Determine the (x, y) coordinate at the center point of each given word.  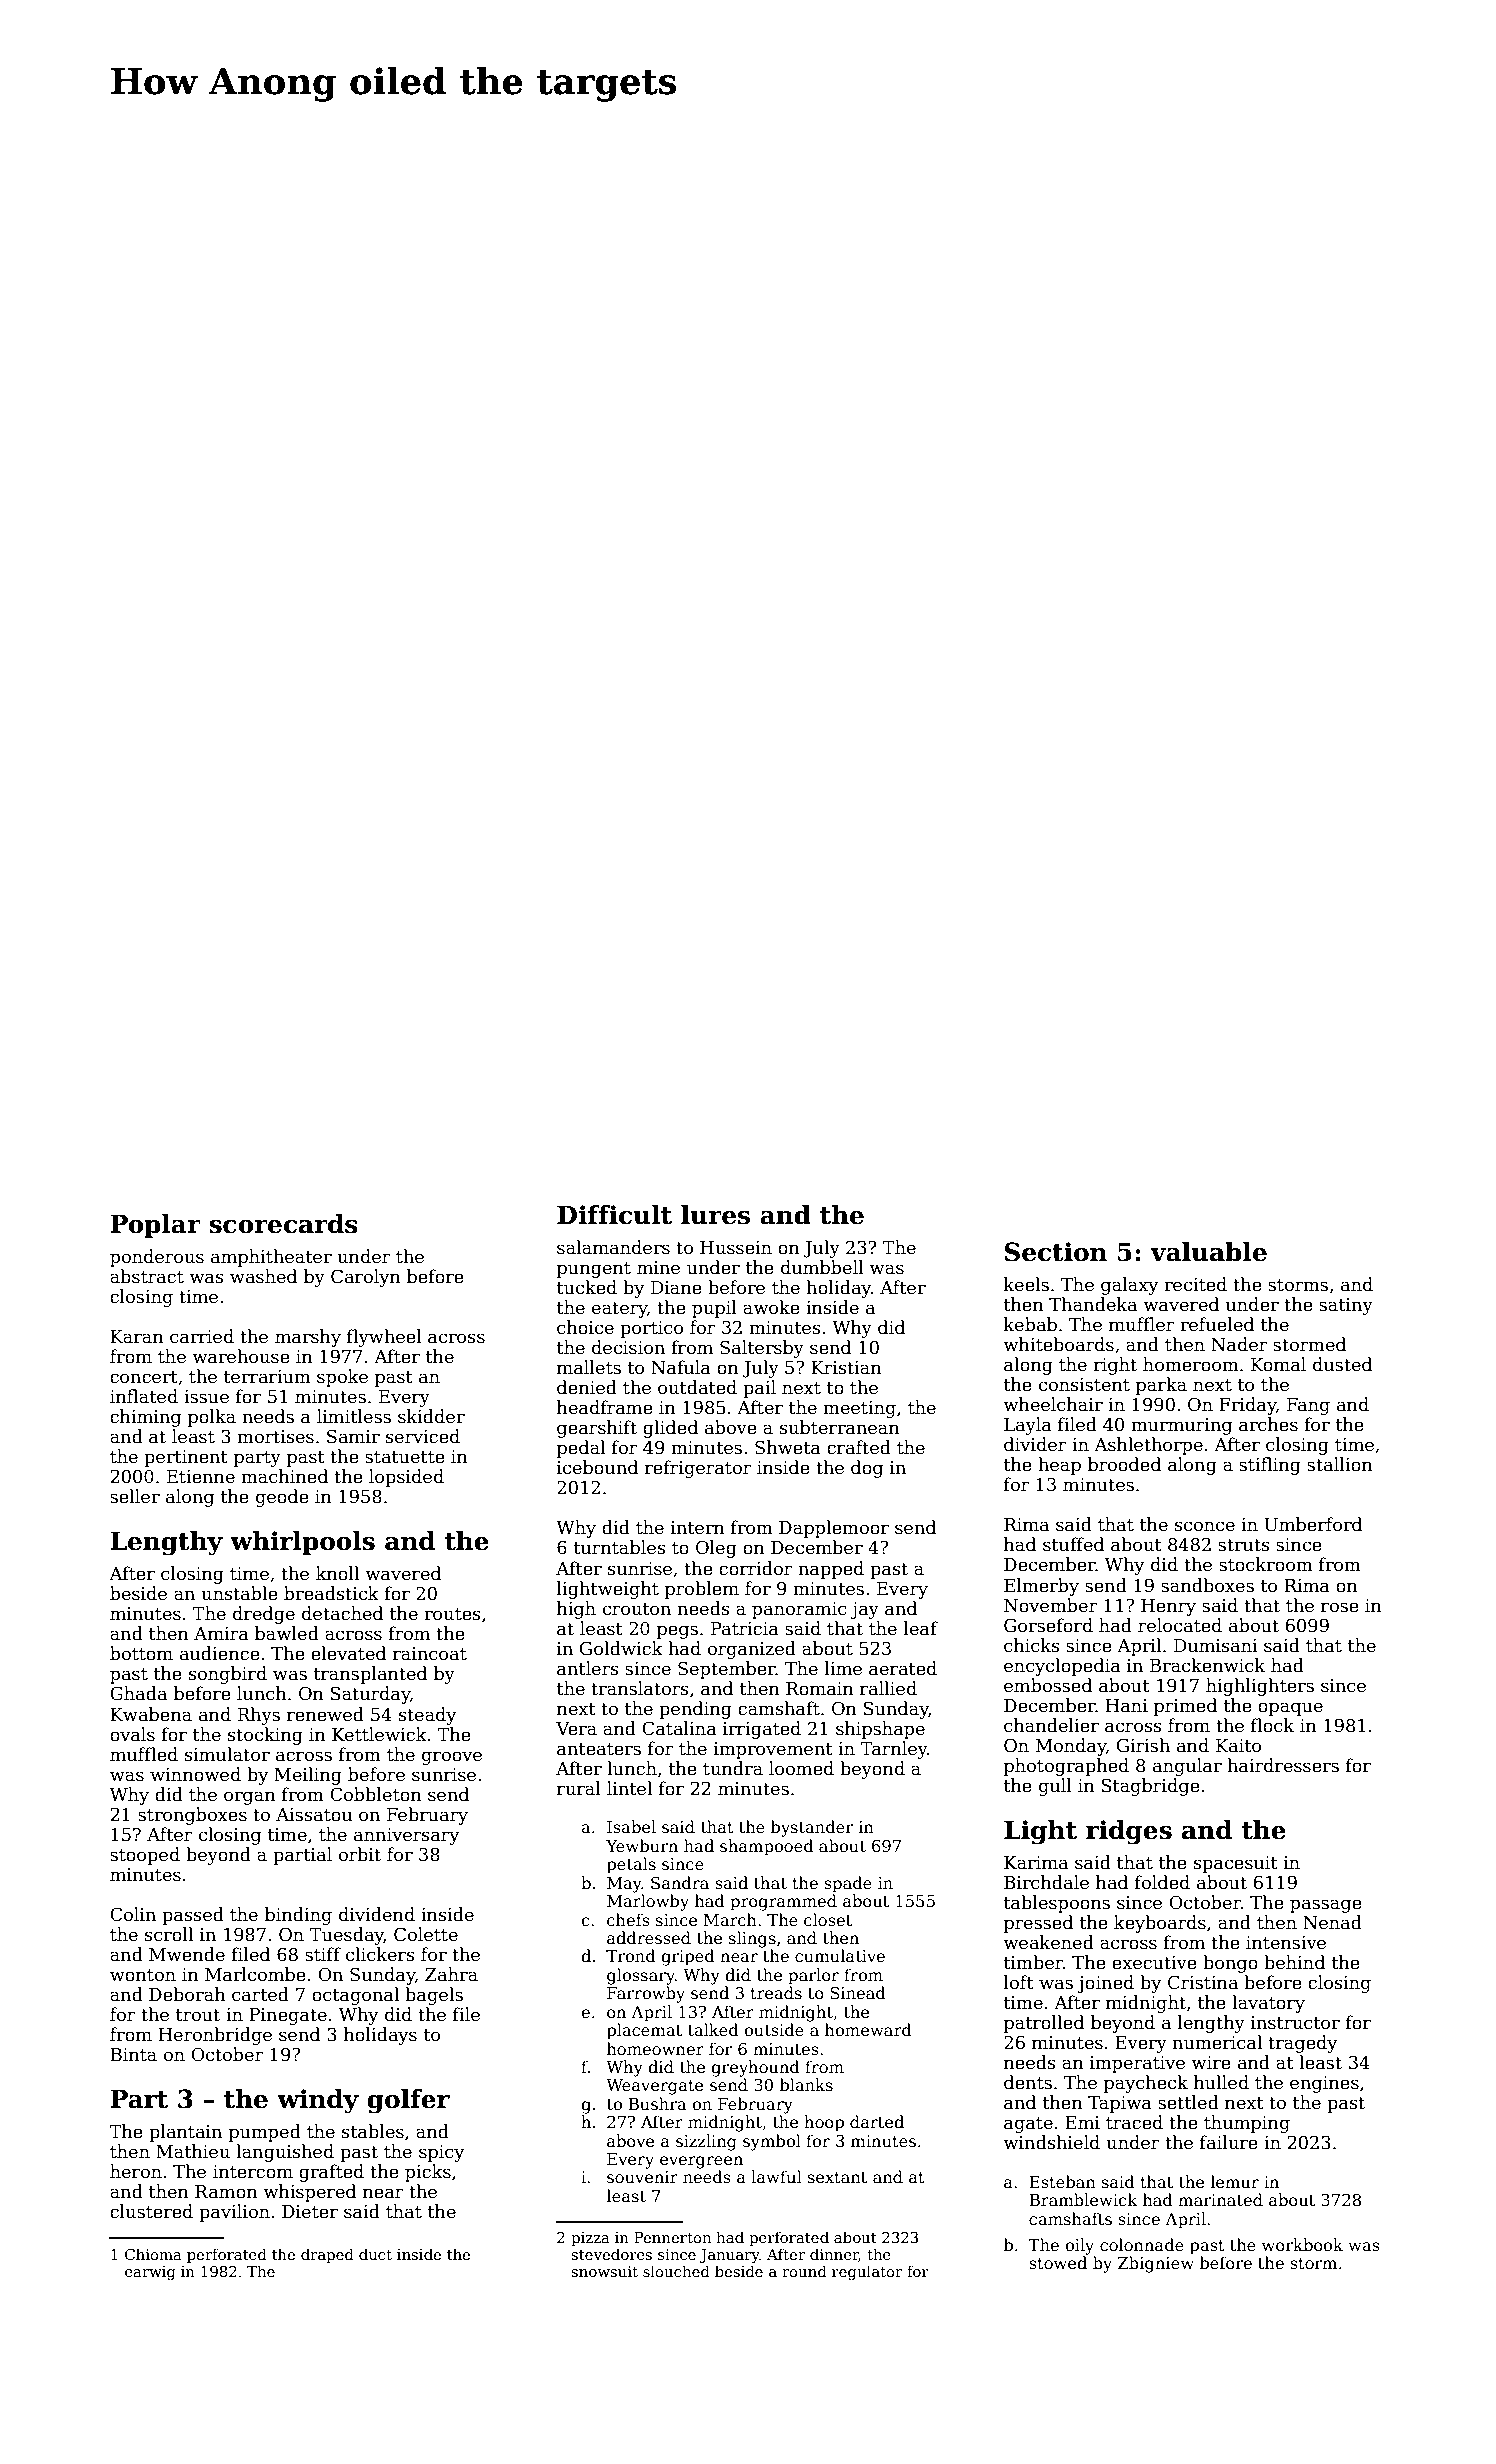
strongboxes (192, 1816)
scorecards (283, 1224)
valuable (1208, 1252)
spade (848, 1884)
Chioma (153, 2254)
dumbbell (822, 1267)
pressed (1038, 1924)
